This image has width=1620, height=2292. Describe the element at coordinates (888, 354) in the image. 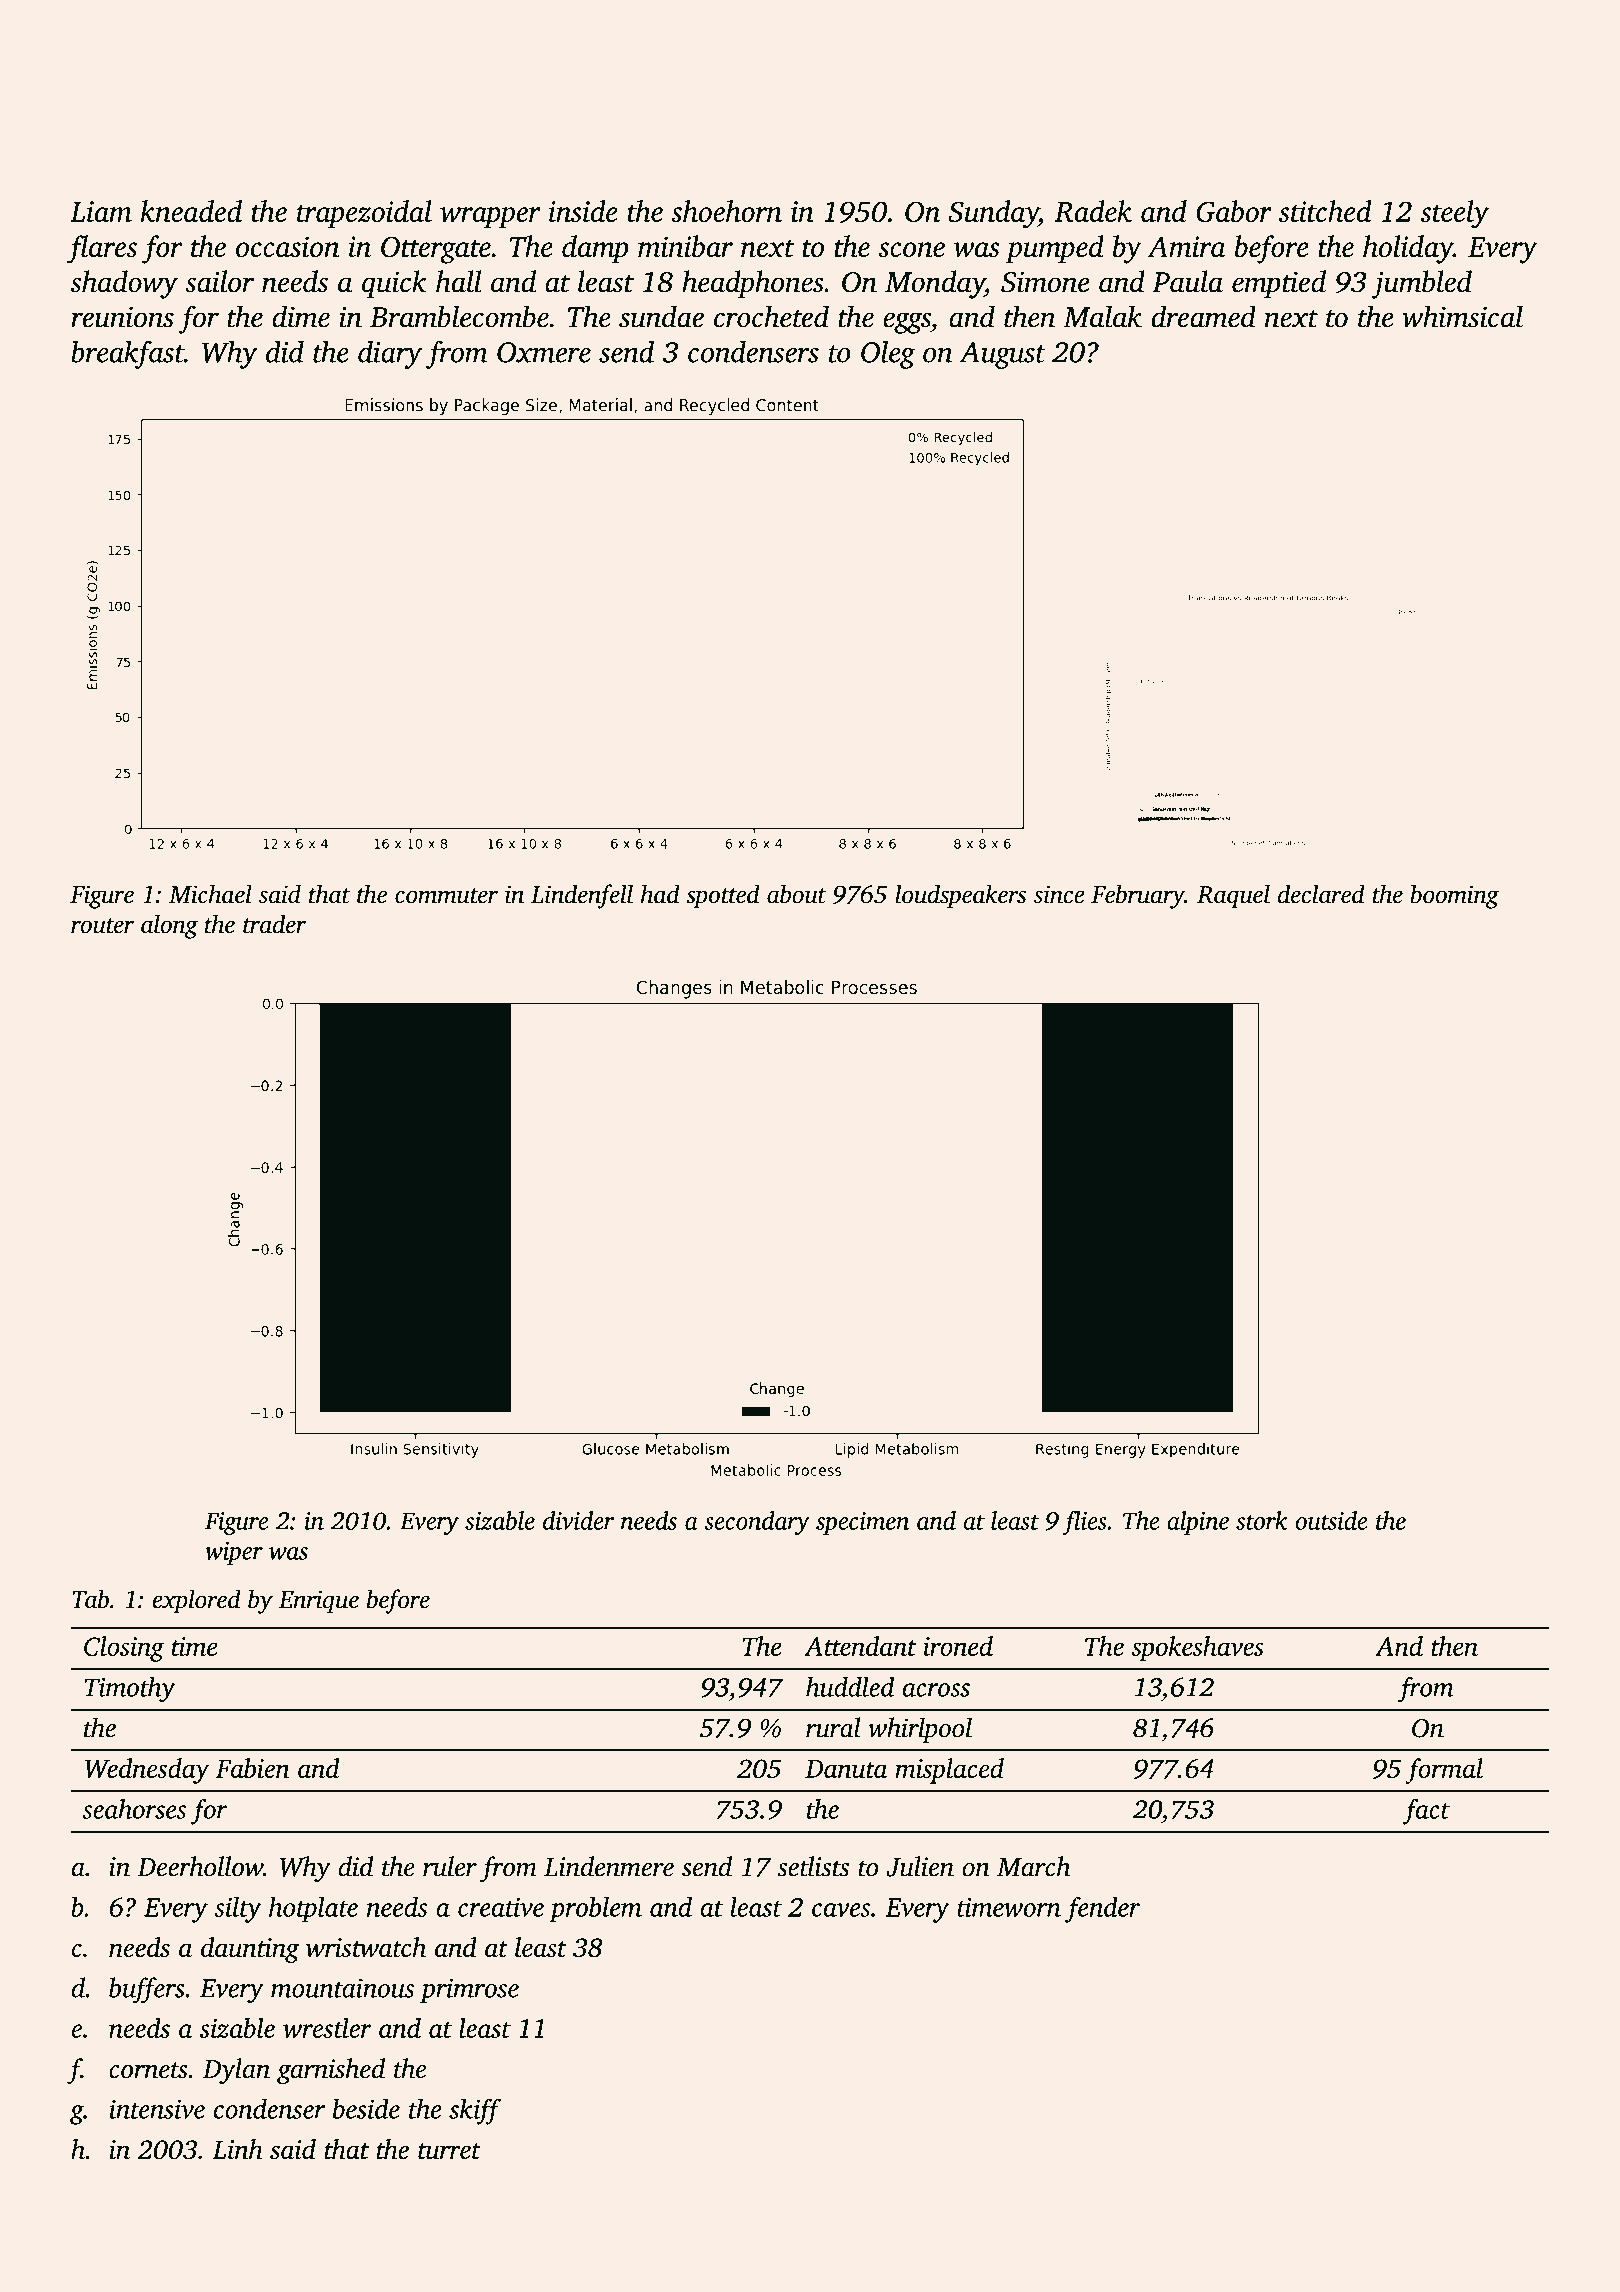

I see `Oleg` at that location.
